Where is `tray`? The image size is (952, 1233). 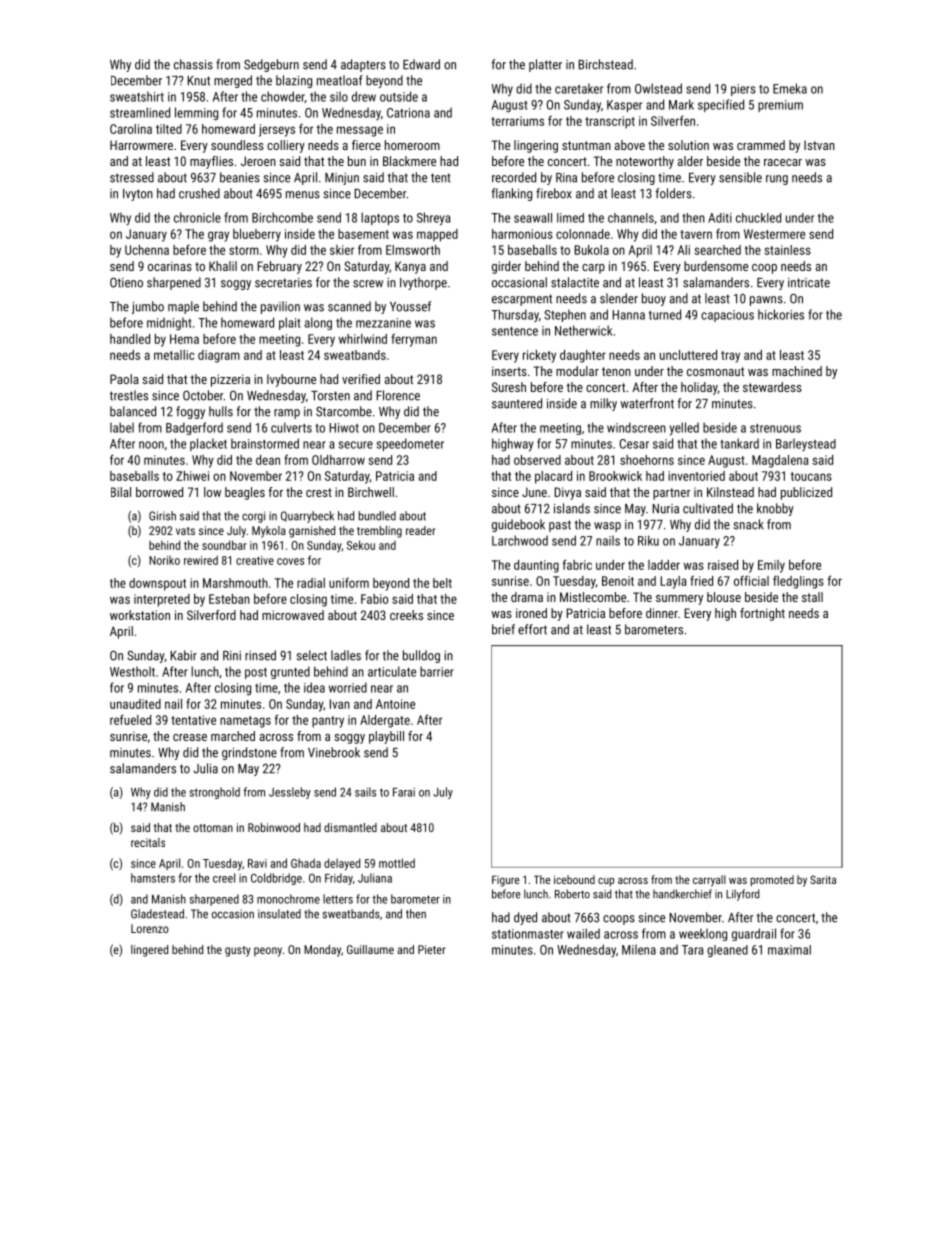 tray is located at coordinates (730, 357).
